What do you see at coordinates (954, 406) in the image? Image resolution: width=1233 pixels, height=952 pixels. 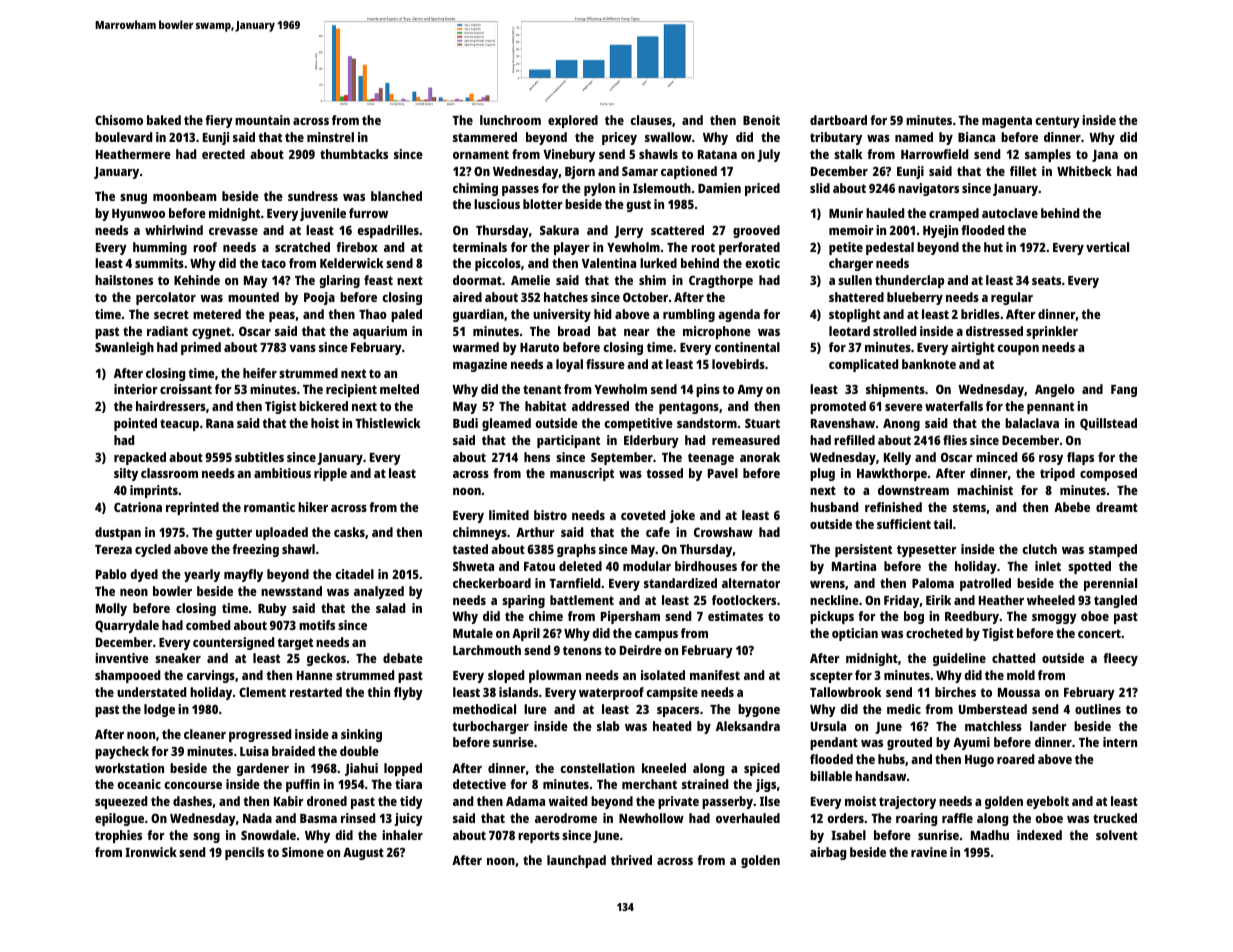 I see `waterfalls` at bounding box center [954, 406].
